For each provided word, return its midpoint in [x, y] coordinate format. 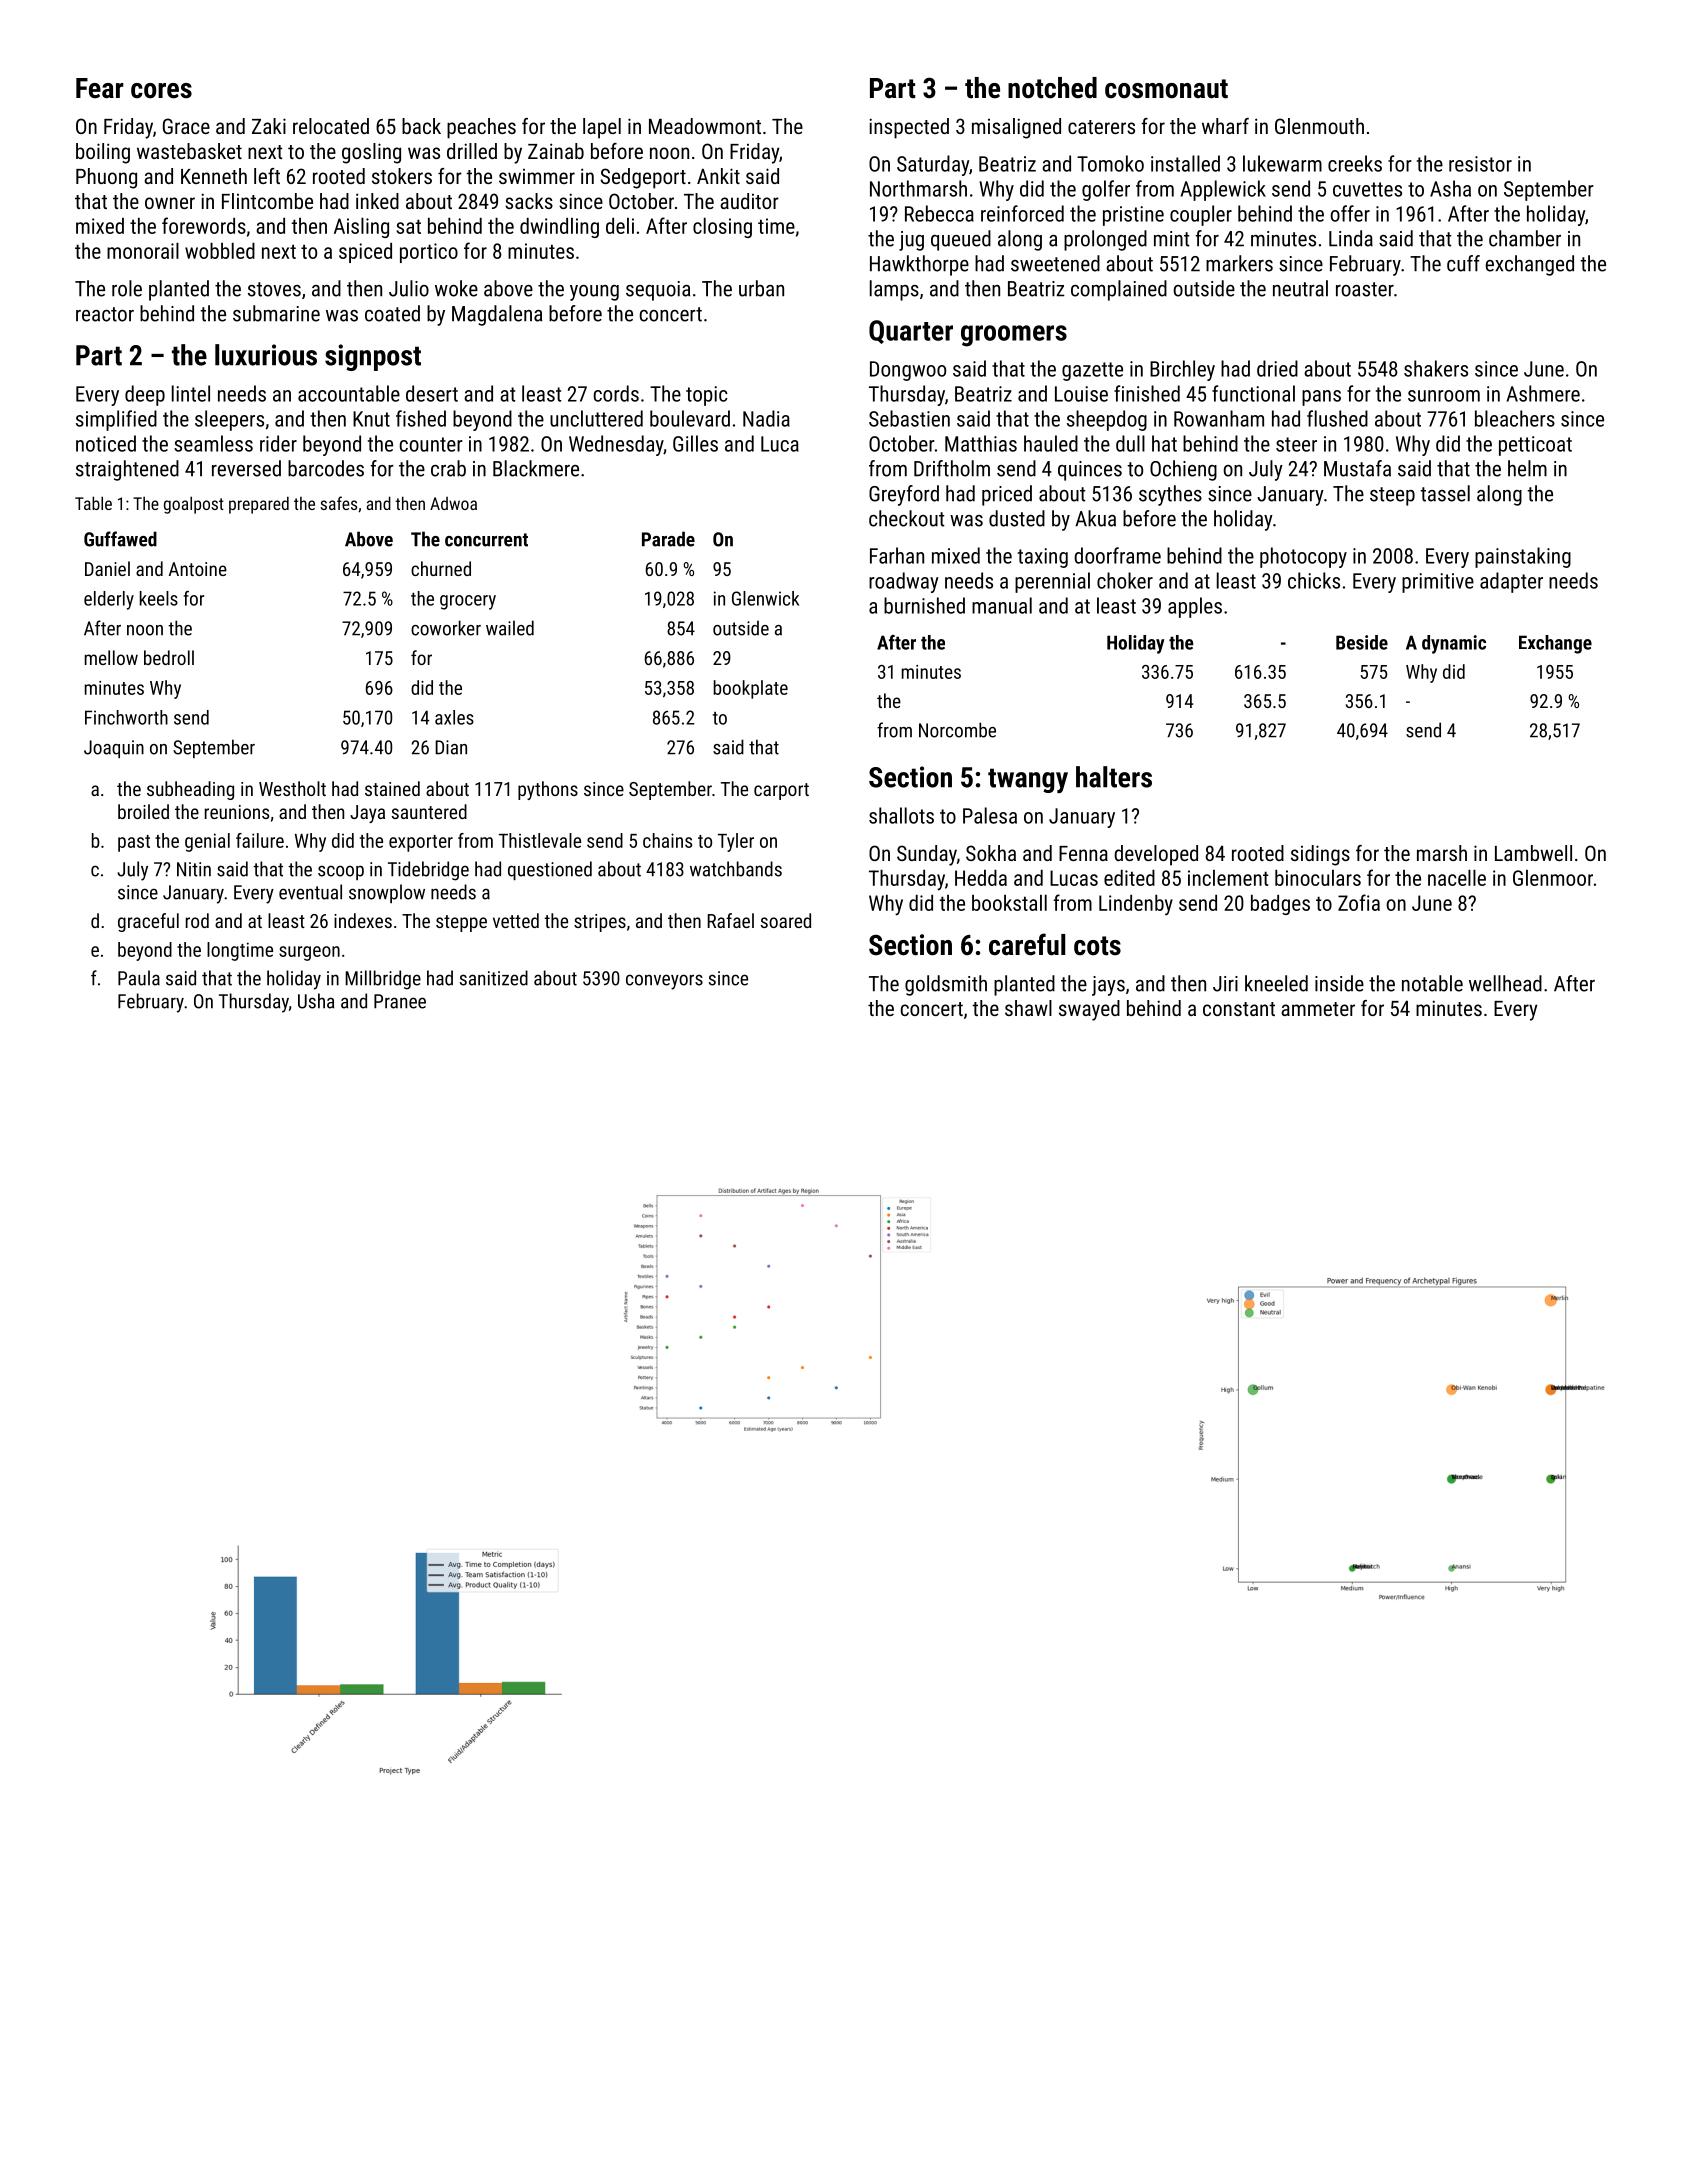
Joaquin [114, 749]
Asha [1450, 188]
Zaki [269, 126]
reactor [105, 314]
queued [961, 240]
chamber [1525, 238]
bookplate [751, 689]
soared [786, 920]
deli [620, 226]
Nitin [194, 869]
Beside [1362, 642]
